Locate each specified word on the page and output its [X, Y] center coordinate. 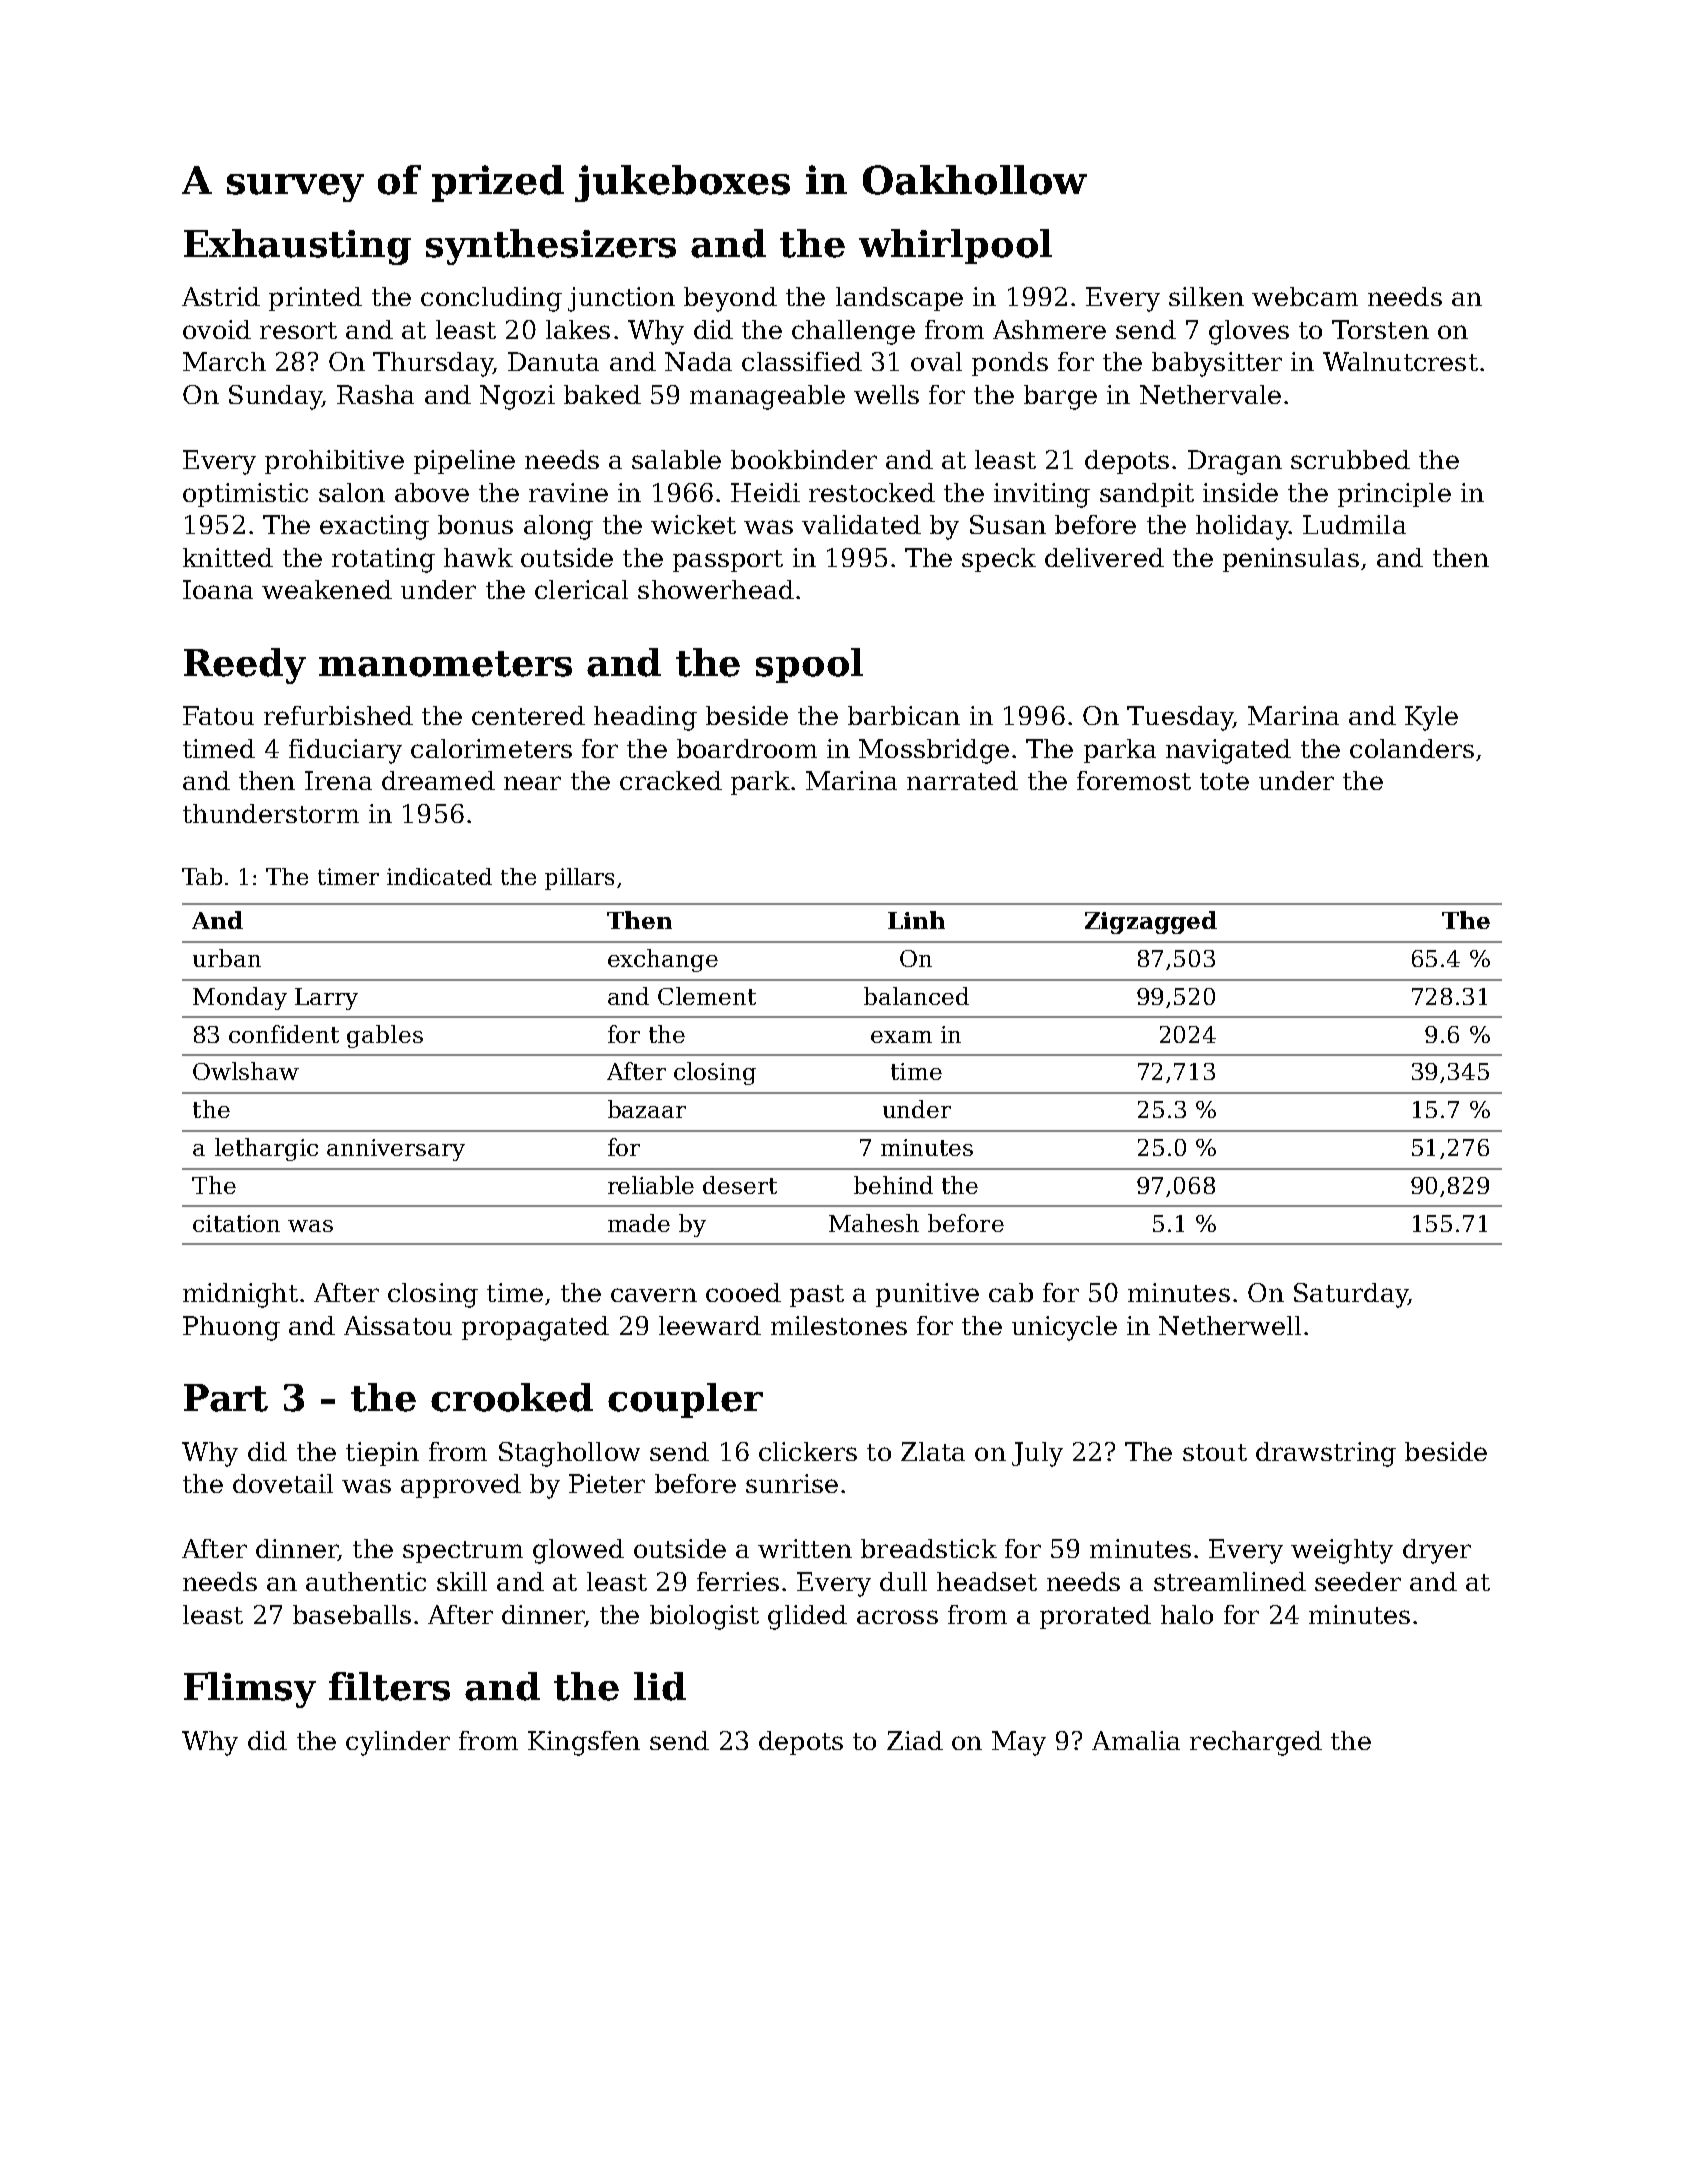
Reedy [245, 666]
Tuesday [1180, 718]
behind [893, 1185]
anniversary [396, 1150]
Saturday [1351, 1295]
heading [645, 718]
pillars [579, 879]
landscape [899, 299]
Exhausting [297, 247]
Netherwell [1230, 1325]
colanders [1412, 748]
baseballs [352, 1614]
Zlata [933, 1451]
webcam [1305, 296]
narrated [962, 780]
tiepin [382, 1454]
